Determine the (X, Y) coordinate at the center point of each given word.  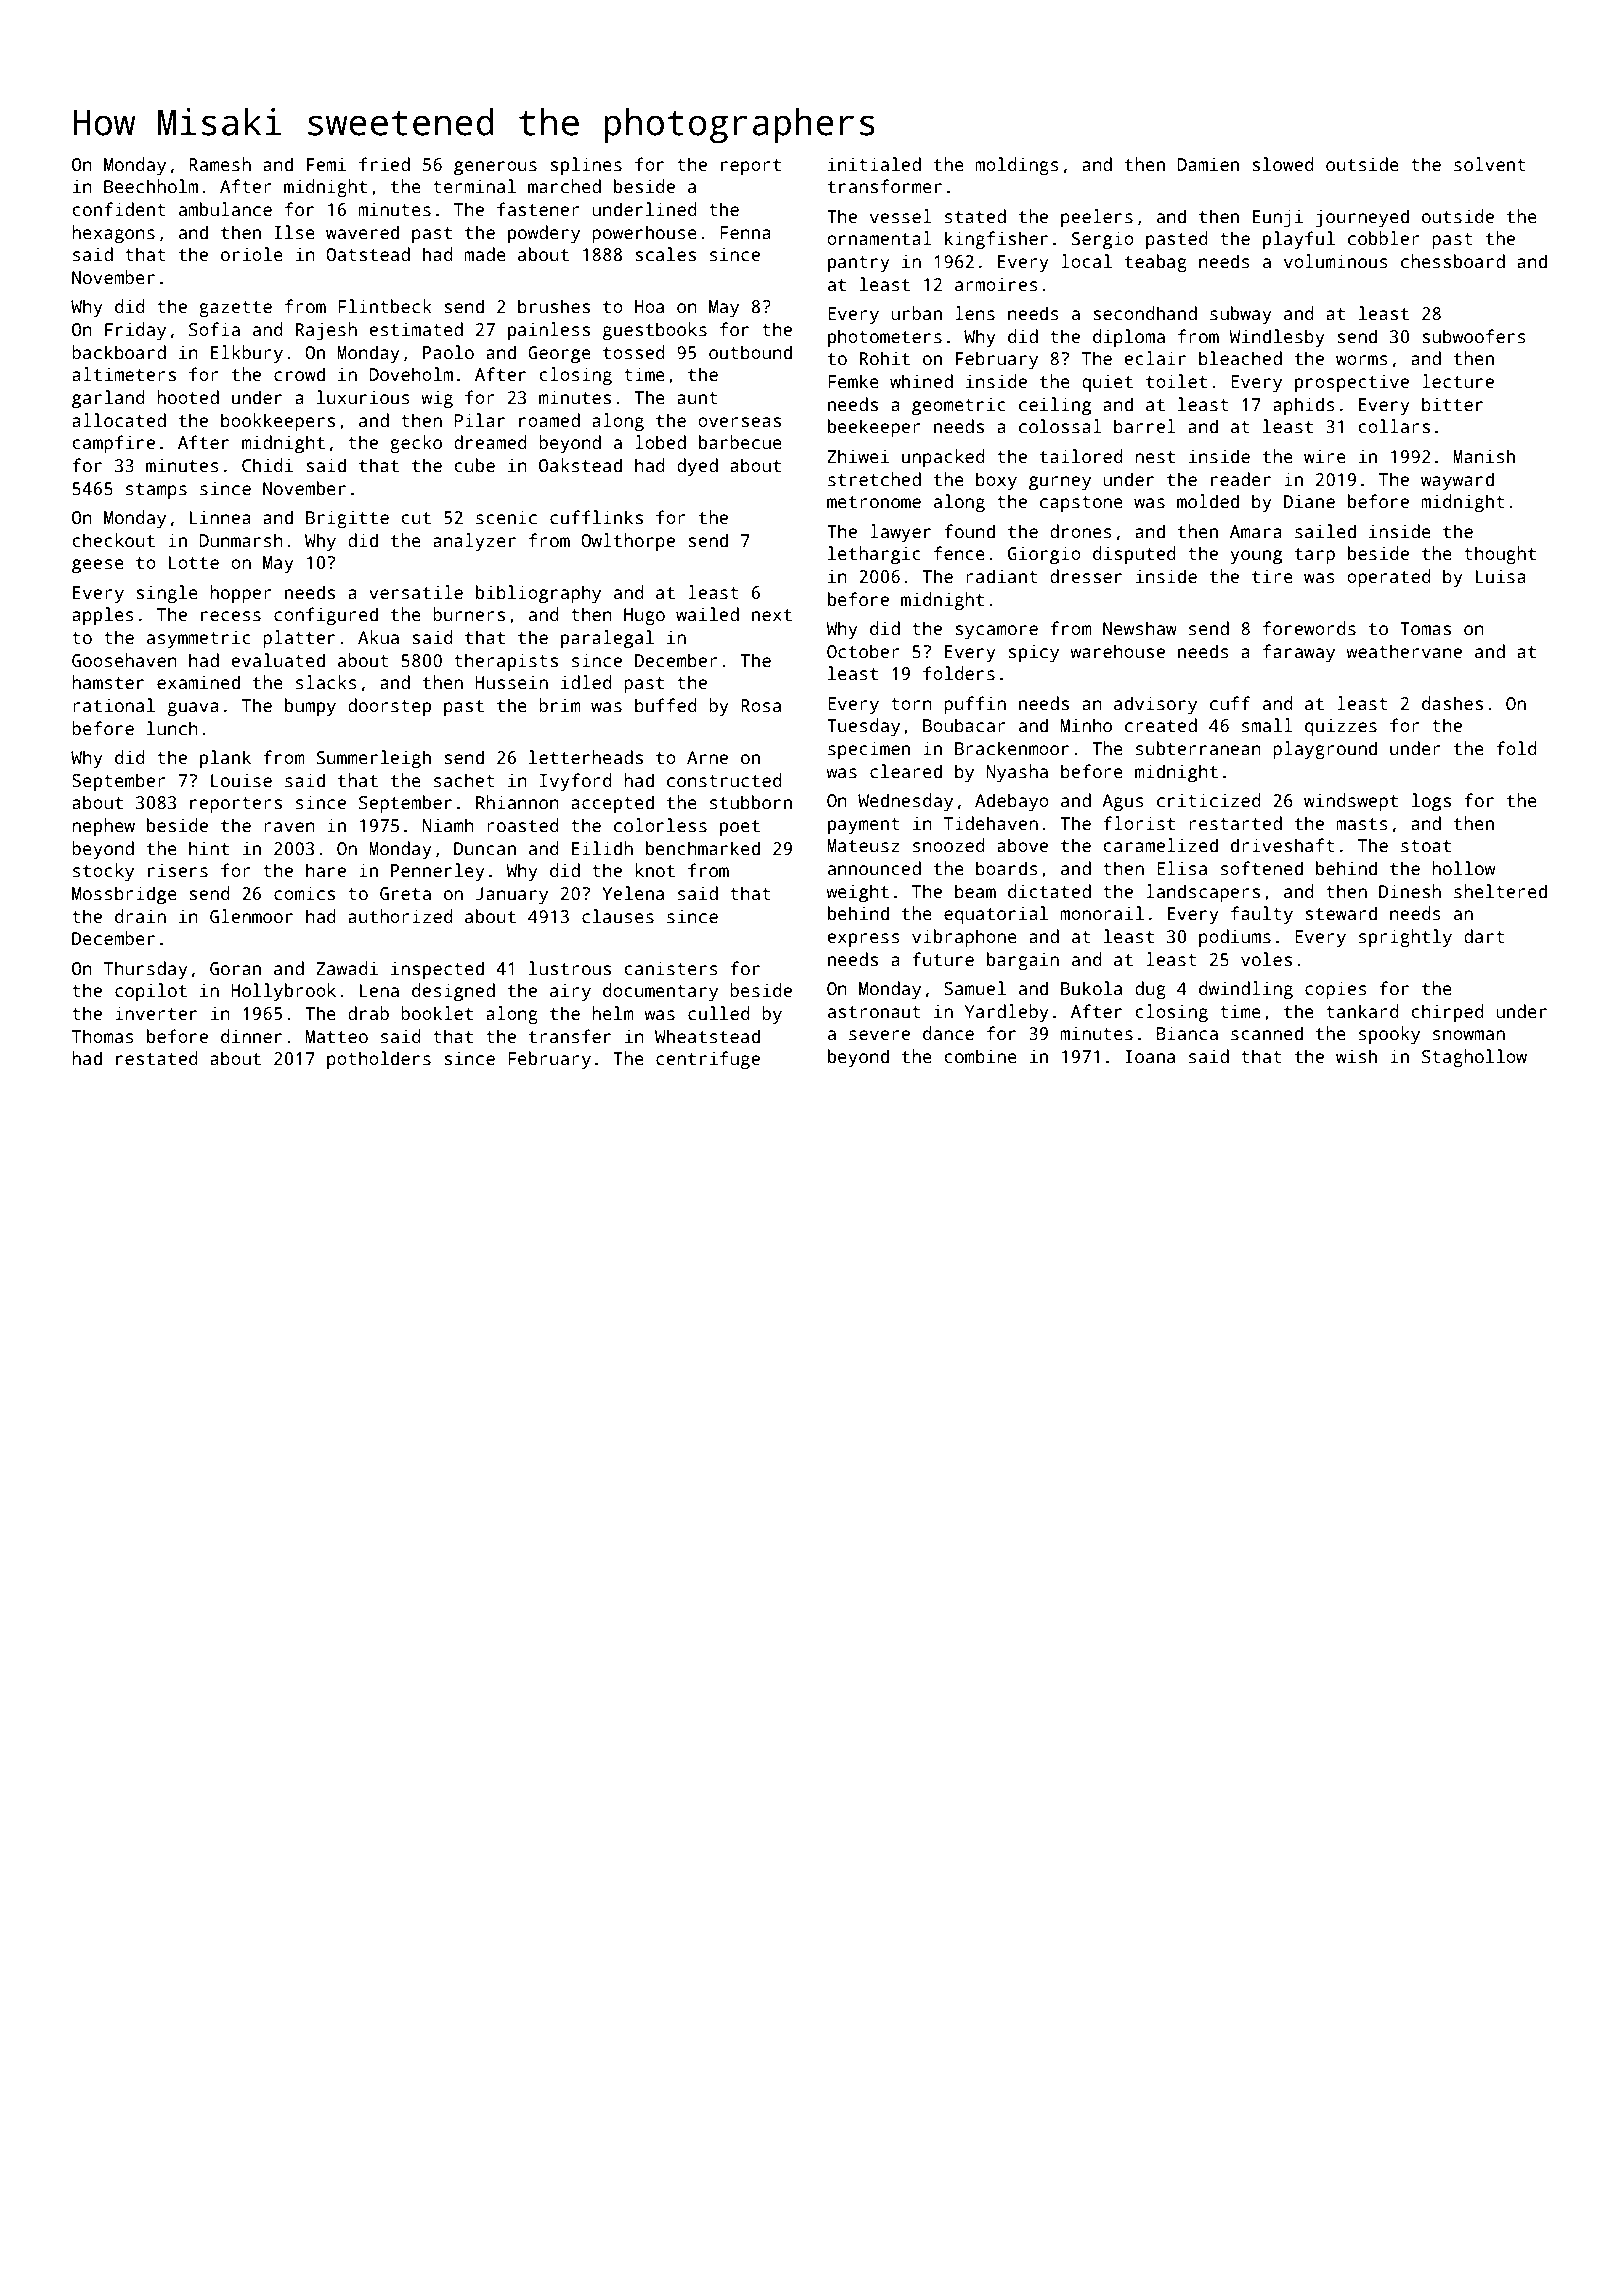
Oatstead (368, 254)
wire (1325, 456)
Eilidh (602, 848)
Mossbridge (124, 895)
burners (469, 614)
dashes (1452, 703)
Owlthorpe (628, 542)
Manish (1484, 456)
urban (916, 313)
